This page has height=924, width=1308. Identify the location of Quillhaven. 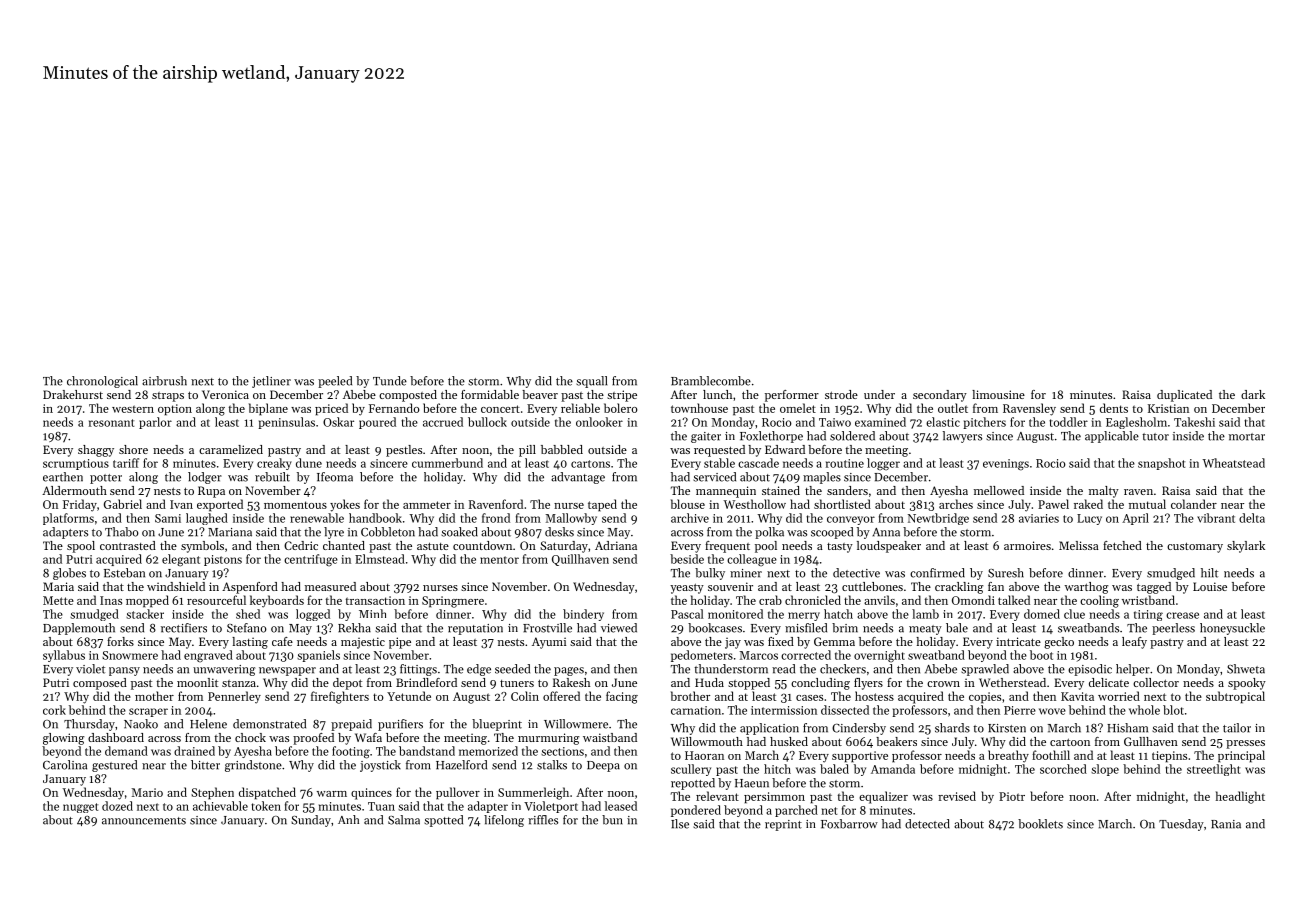
(580, 560).
